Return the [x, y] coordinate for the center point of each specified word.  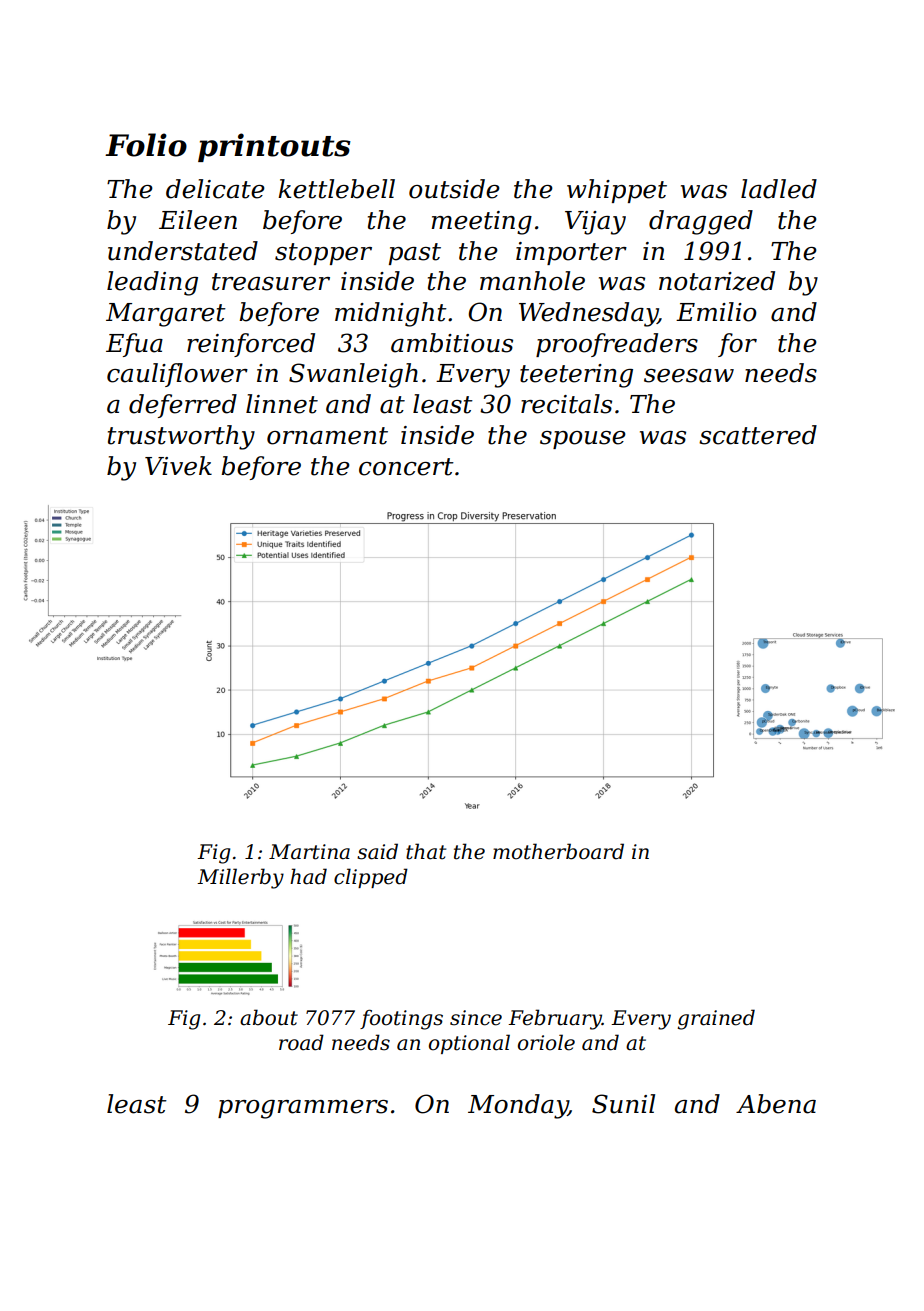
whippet [617, 191]
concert [406, 467]
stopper [323, 254]
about [269, 1017]
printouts [274, 147]
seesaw [689, 376]
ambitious [452, 343]
